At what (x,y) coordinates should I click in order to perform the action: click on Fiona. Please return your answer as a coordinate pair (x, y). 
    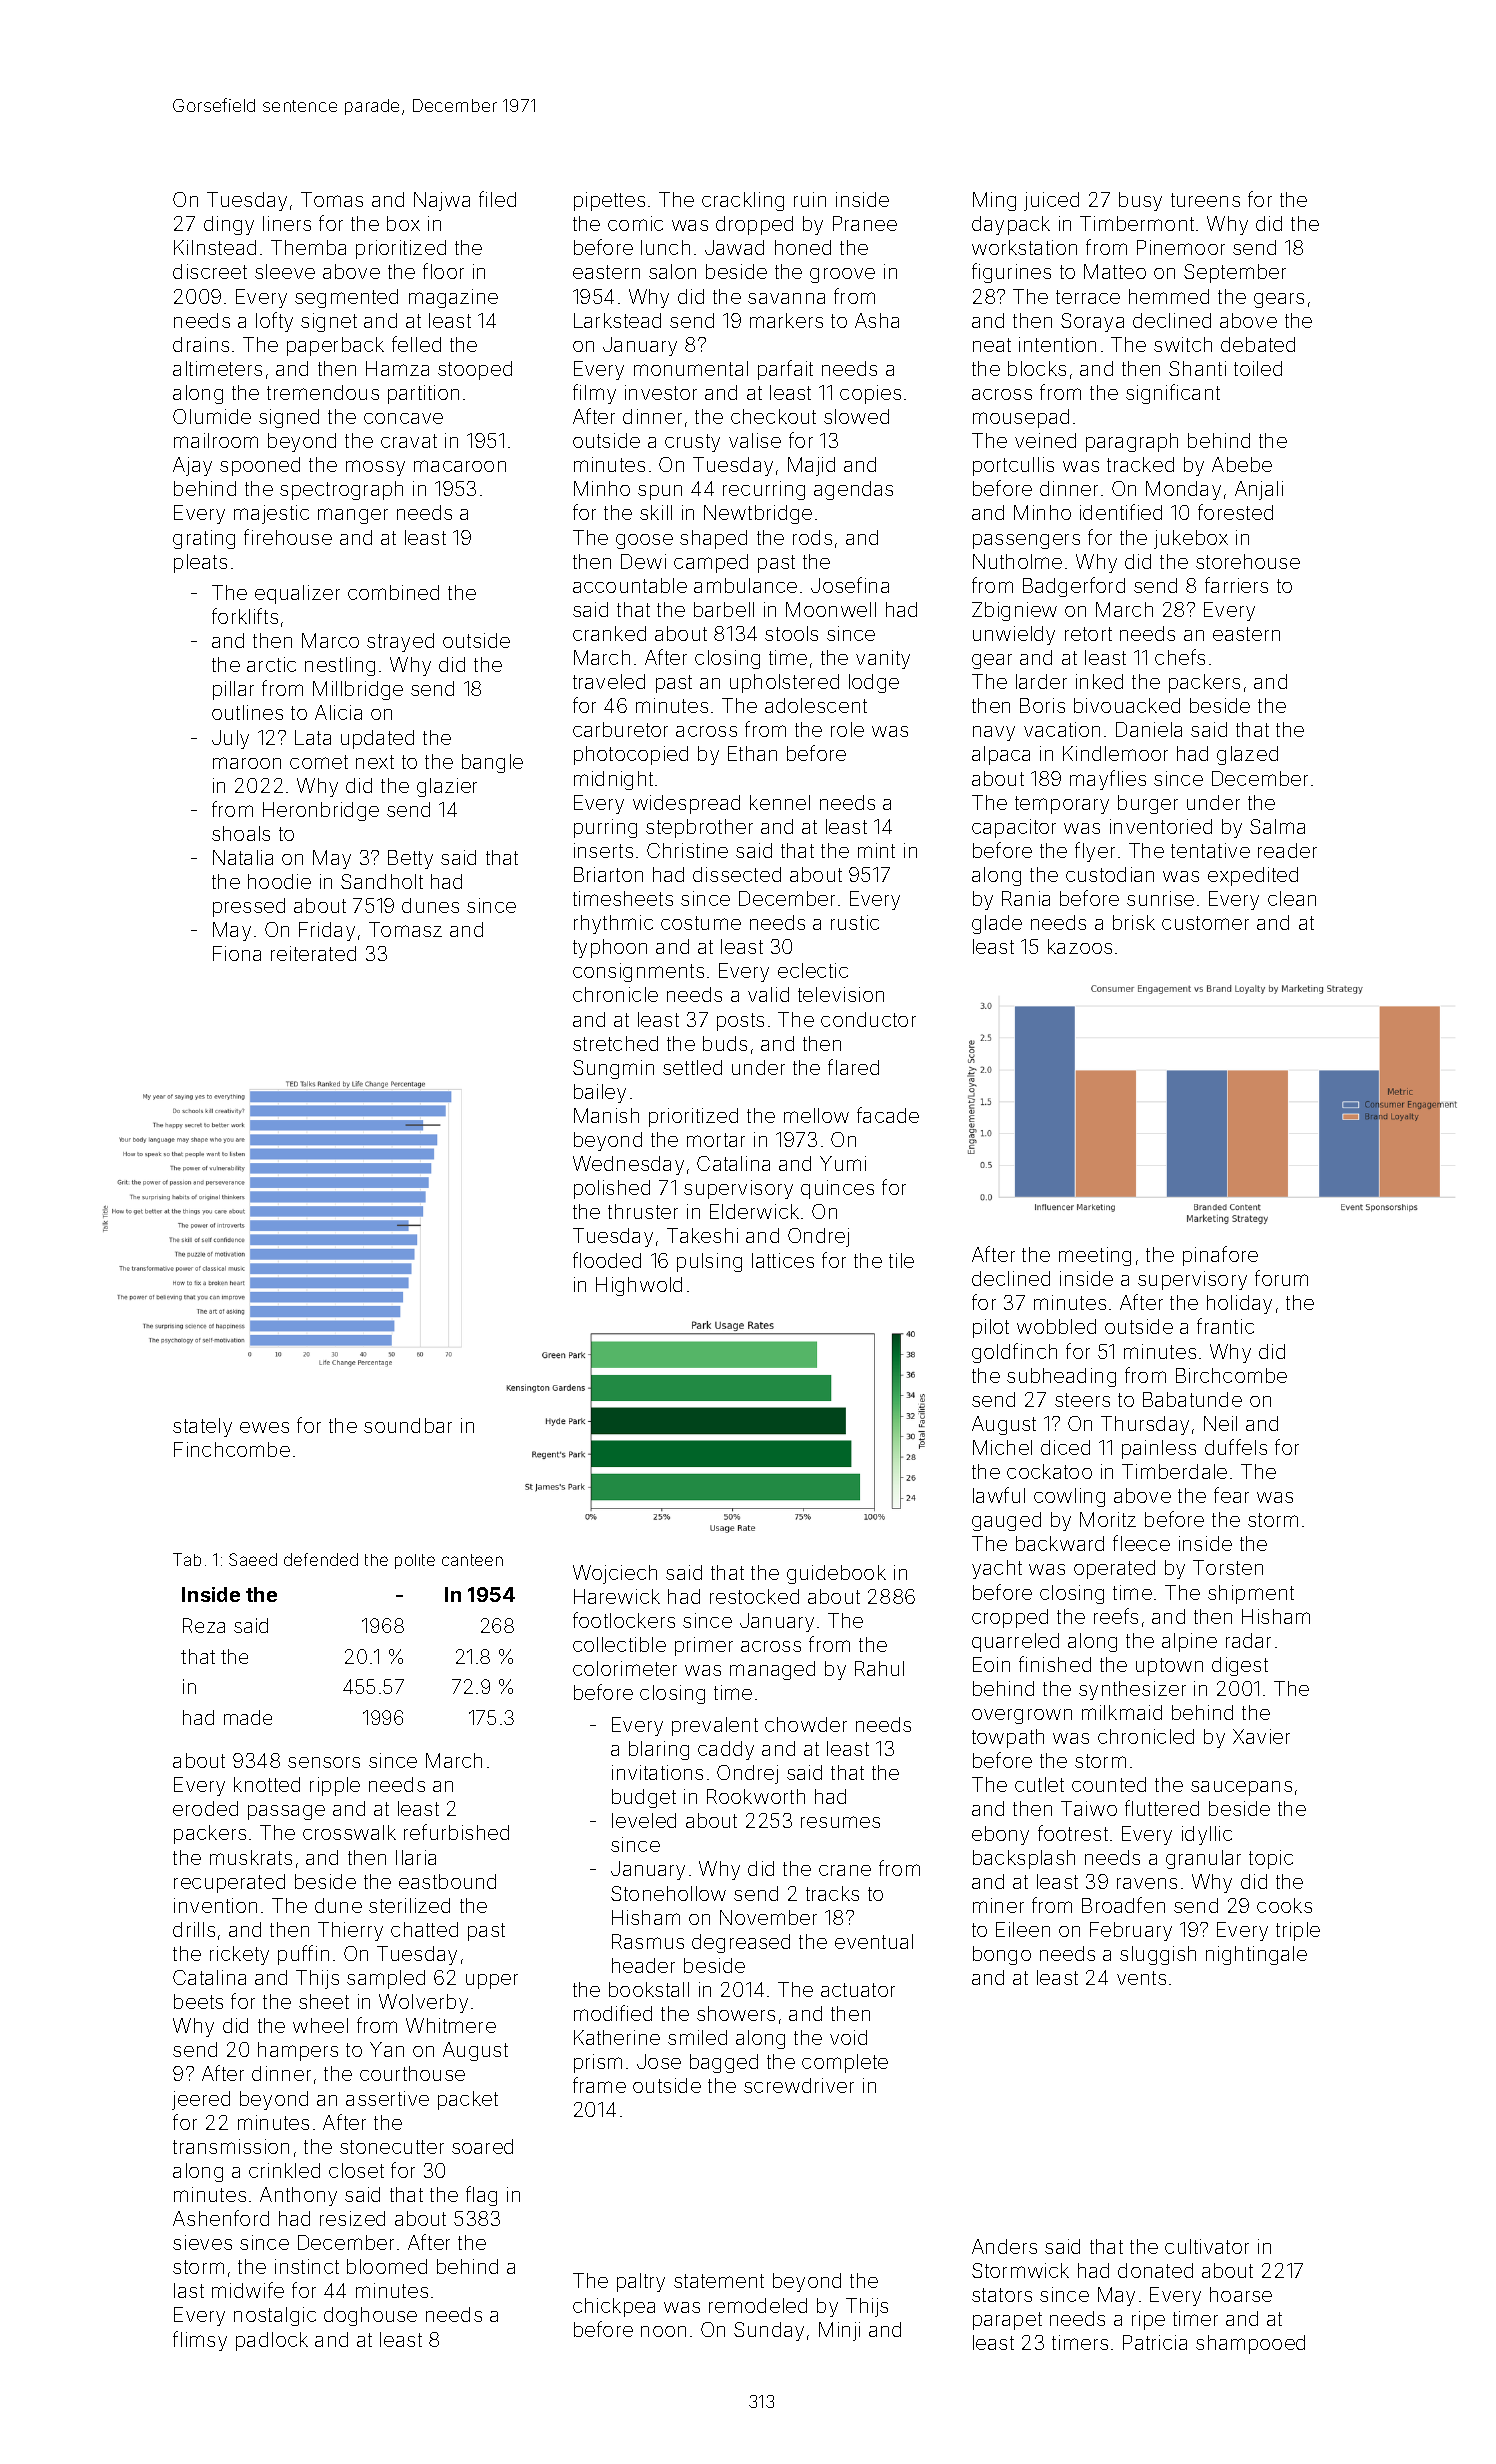
    Looking at the image, I should click on (237, 953).
